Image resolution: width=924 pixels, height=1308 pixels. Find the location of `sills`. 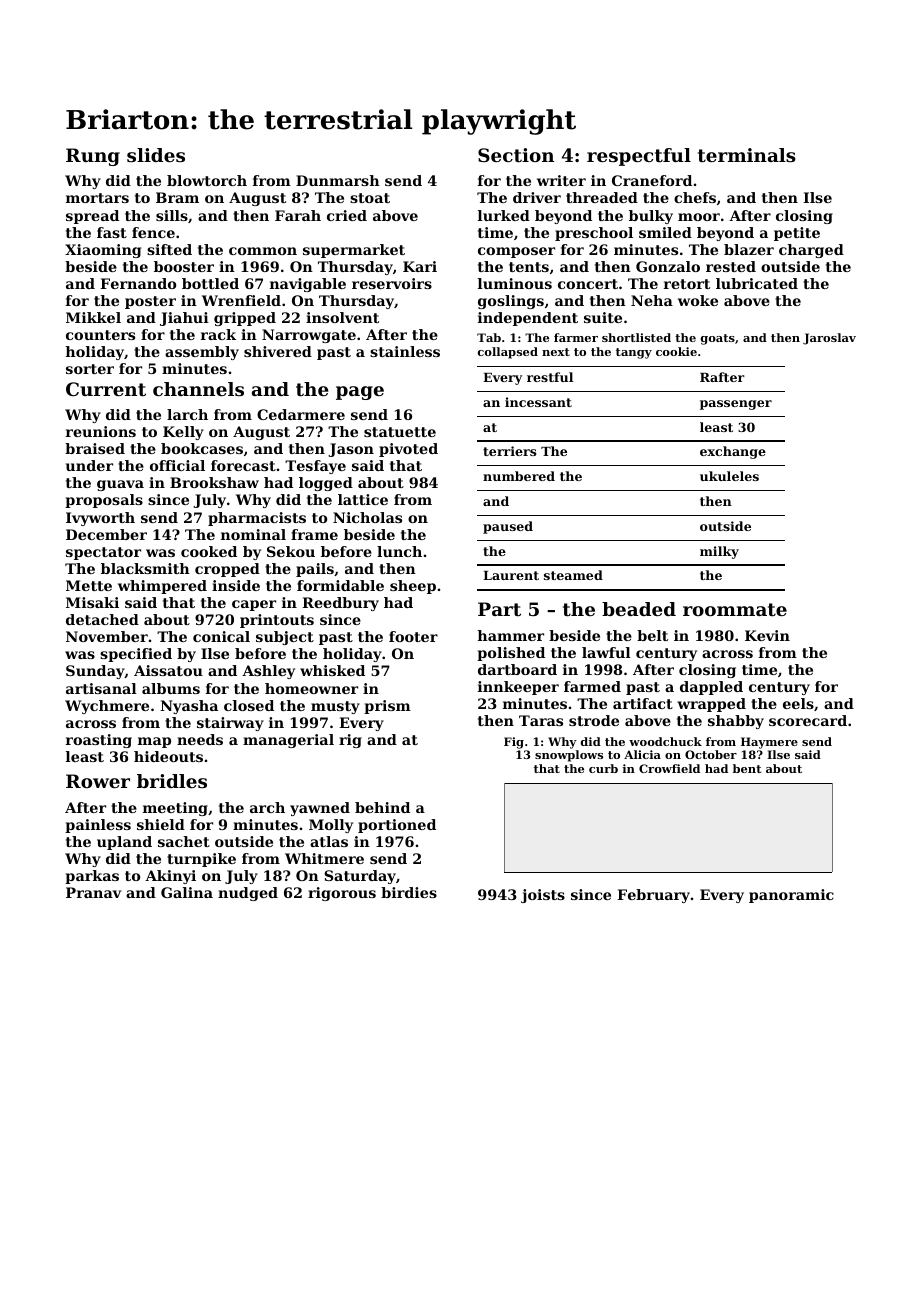

sills is located at coordinates (172, 215).
